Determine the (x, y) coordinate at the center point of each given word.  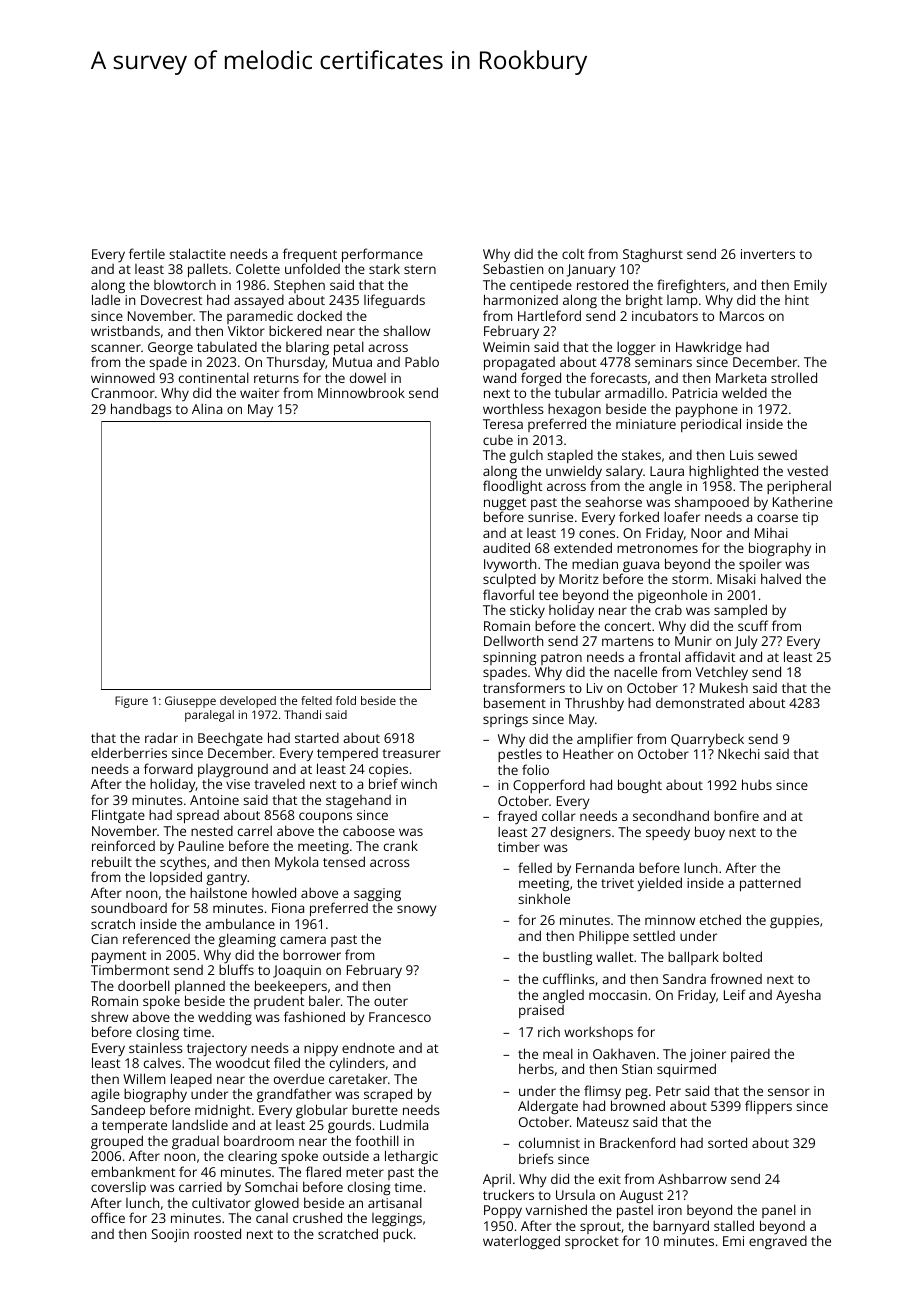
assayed (259, 302)
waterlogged (521, 1242)
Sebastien (513, 269)
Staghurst (653, 255)
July (746, 643)
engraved (778, 1242)
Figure (131, 702)
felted (316, 700)
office (108, 1217)
